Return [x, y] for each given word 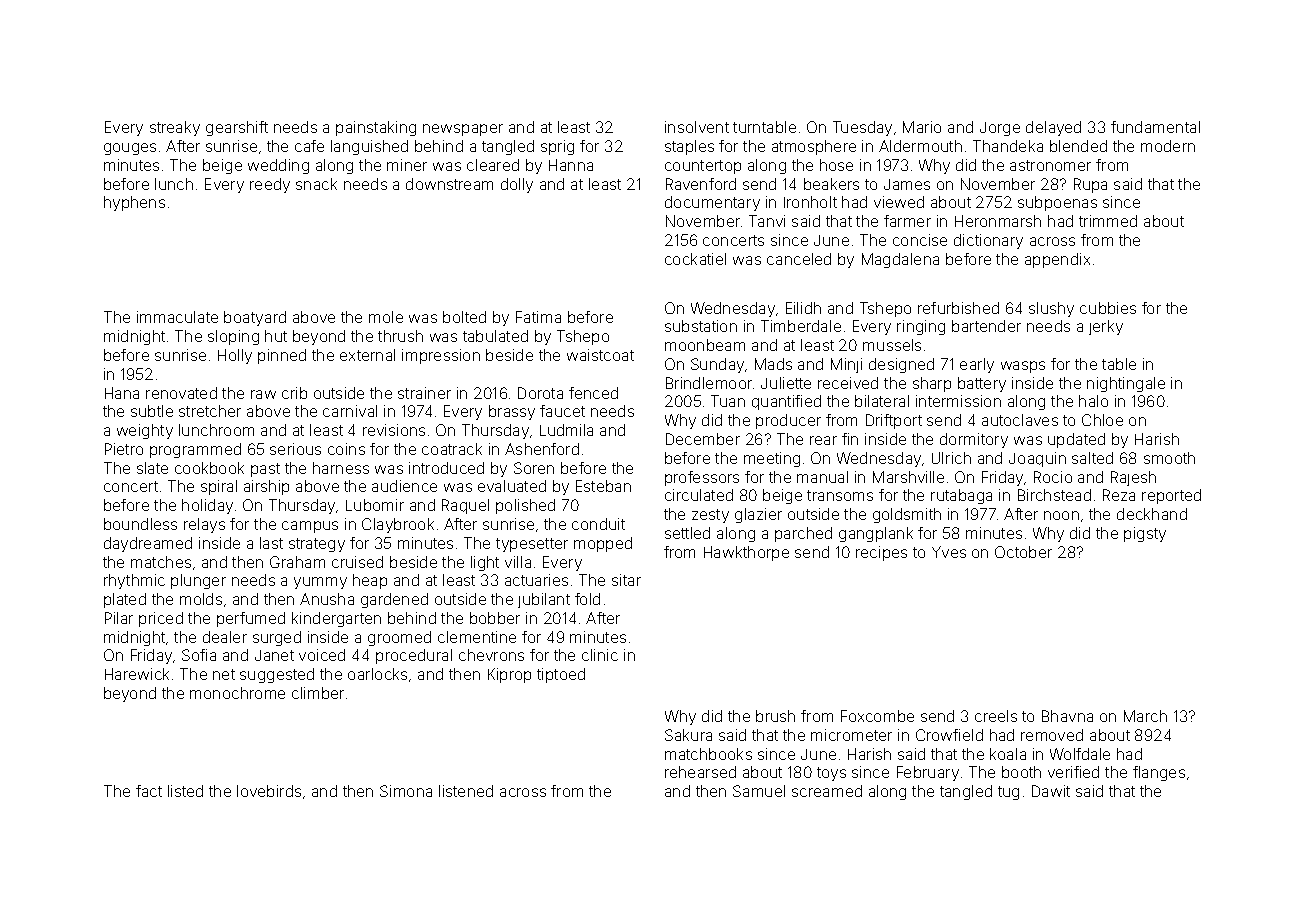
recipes [881, 553]
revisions [394, 430]
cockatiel [695, 259]
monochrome [237, 693]
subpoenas [1057, 203]
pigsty [1145, 534]
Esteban [603, 486]
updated [1076, 440]
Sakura [688, 735]
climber [318, 693]
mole [386, 317]
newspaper [463, 130]
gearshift [237, 128]
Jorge [1000, 129]
